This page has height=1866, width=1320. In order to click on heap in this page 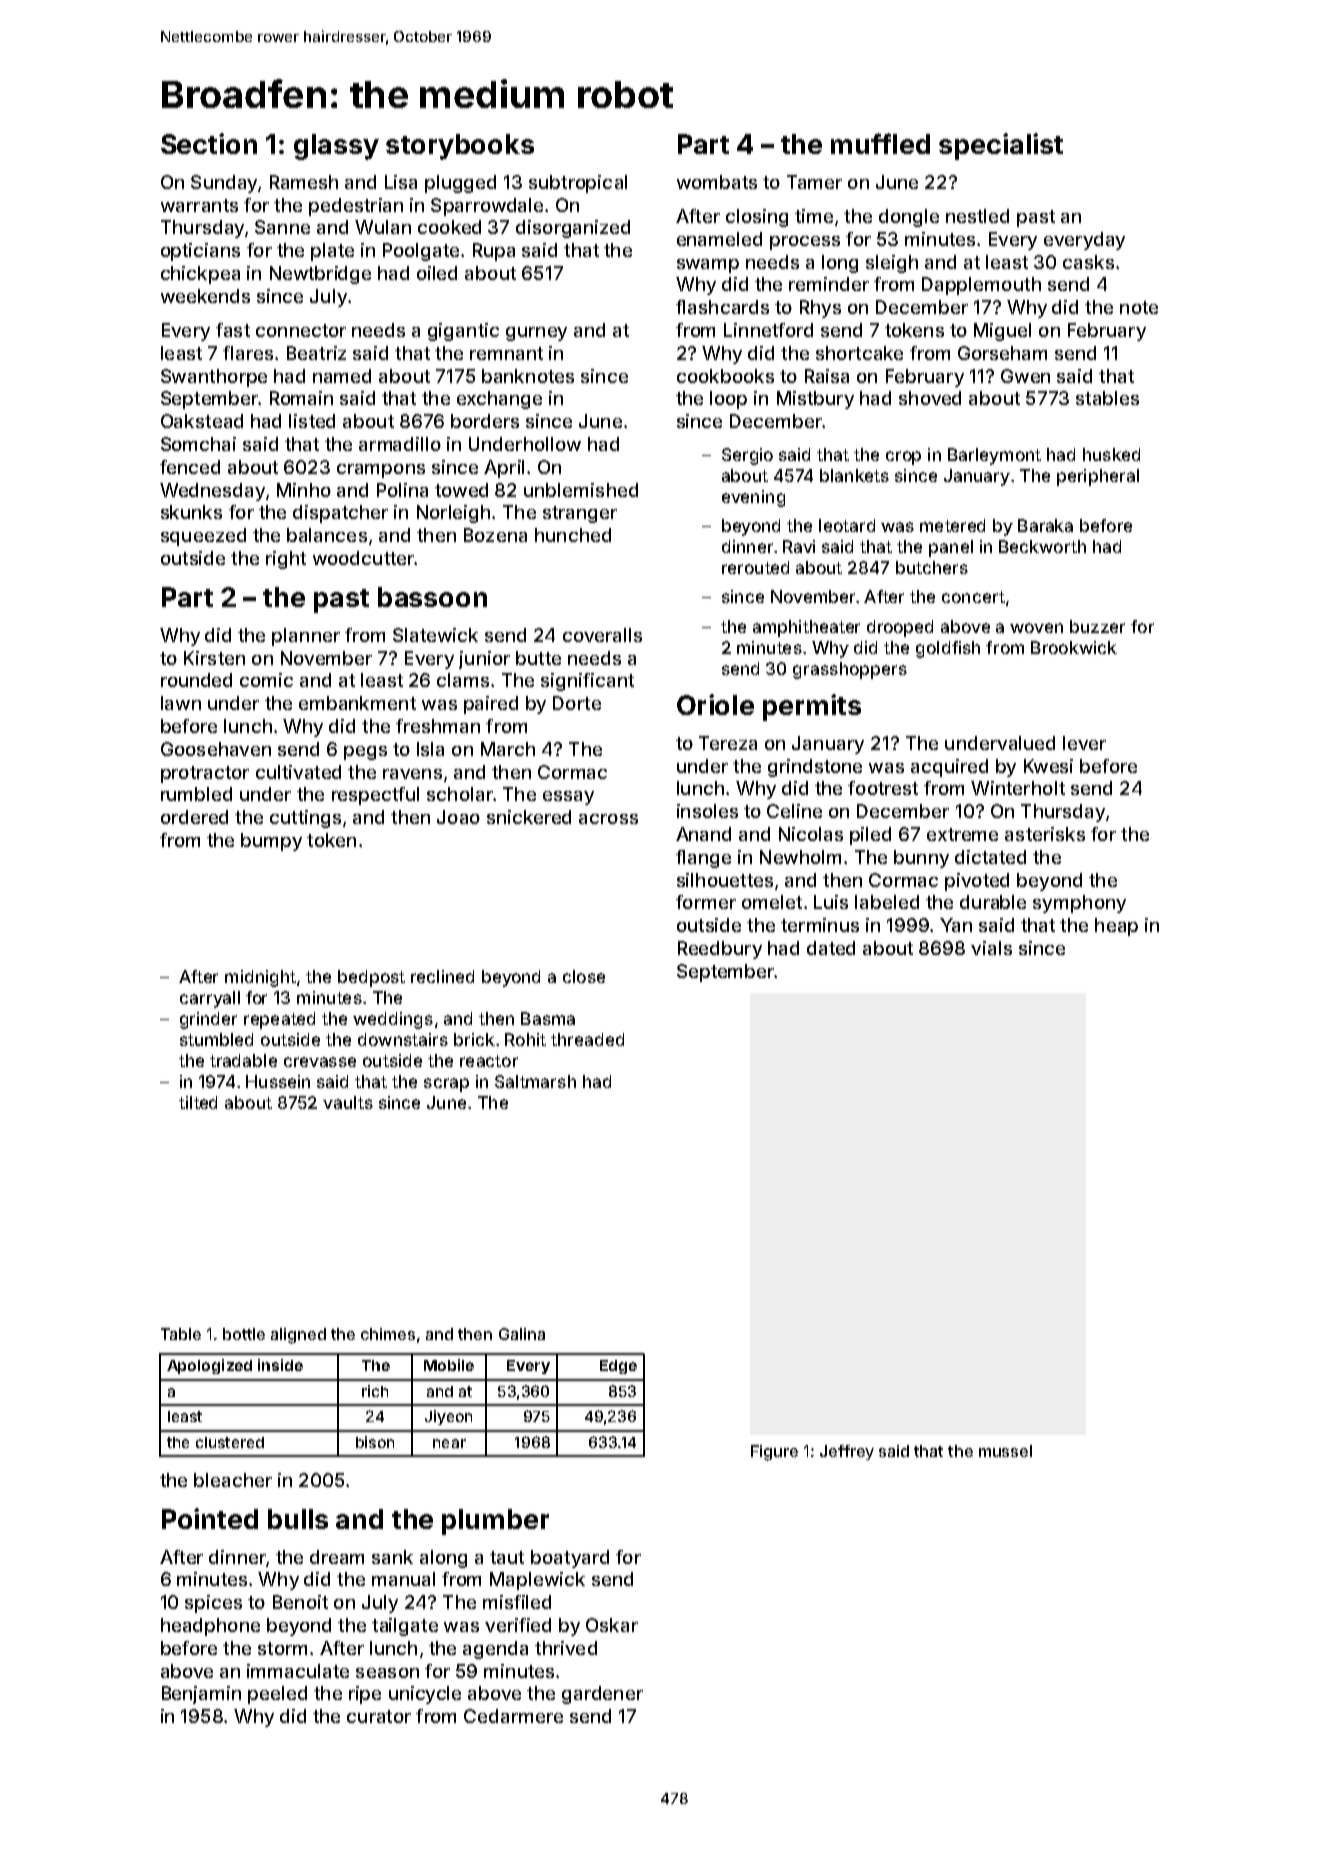, I will do `click(1116, 927)`.
